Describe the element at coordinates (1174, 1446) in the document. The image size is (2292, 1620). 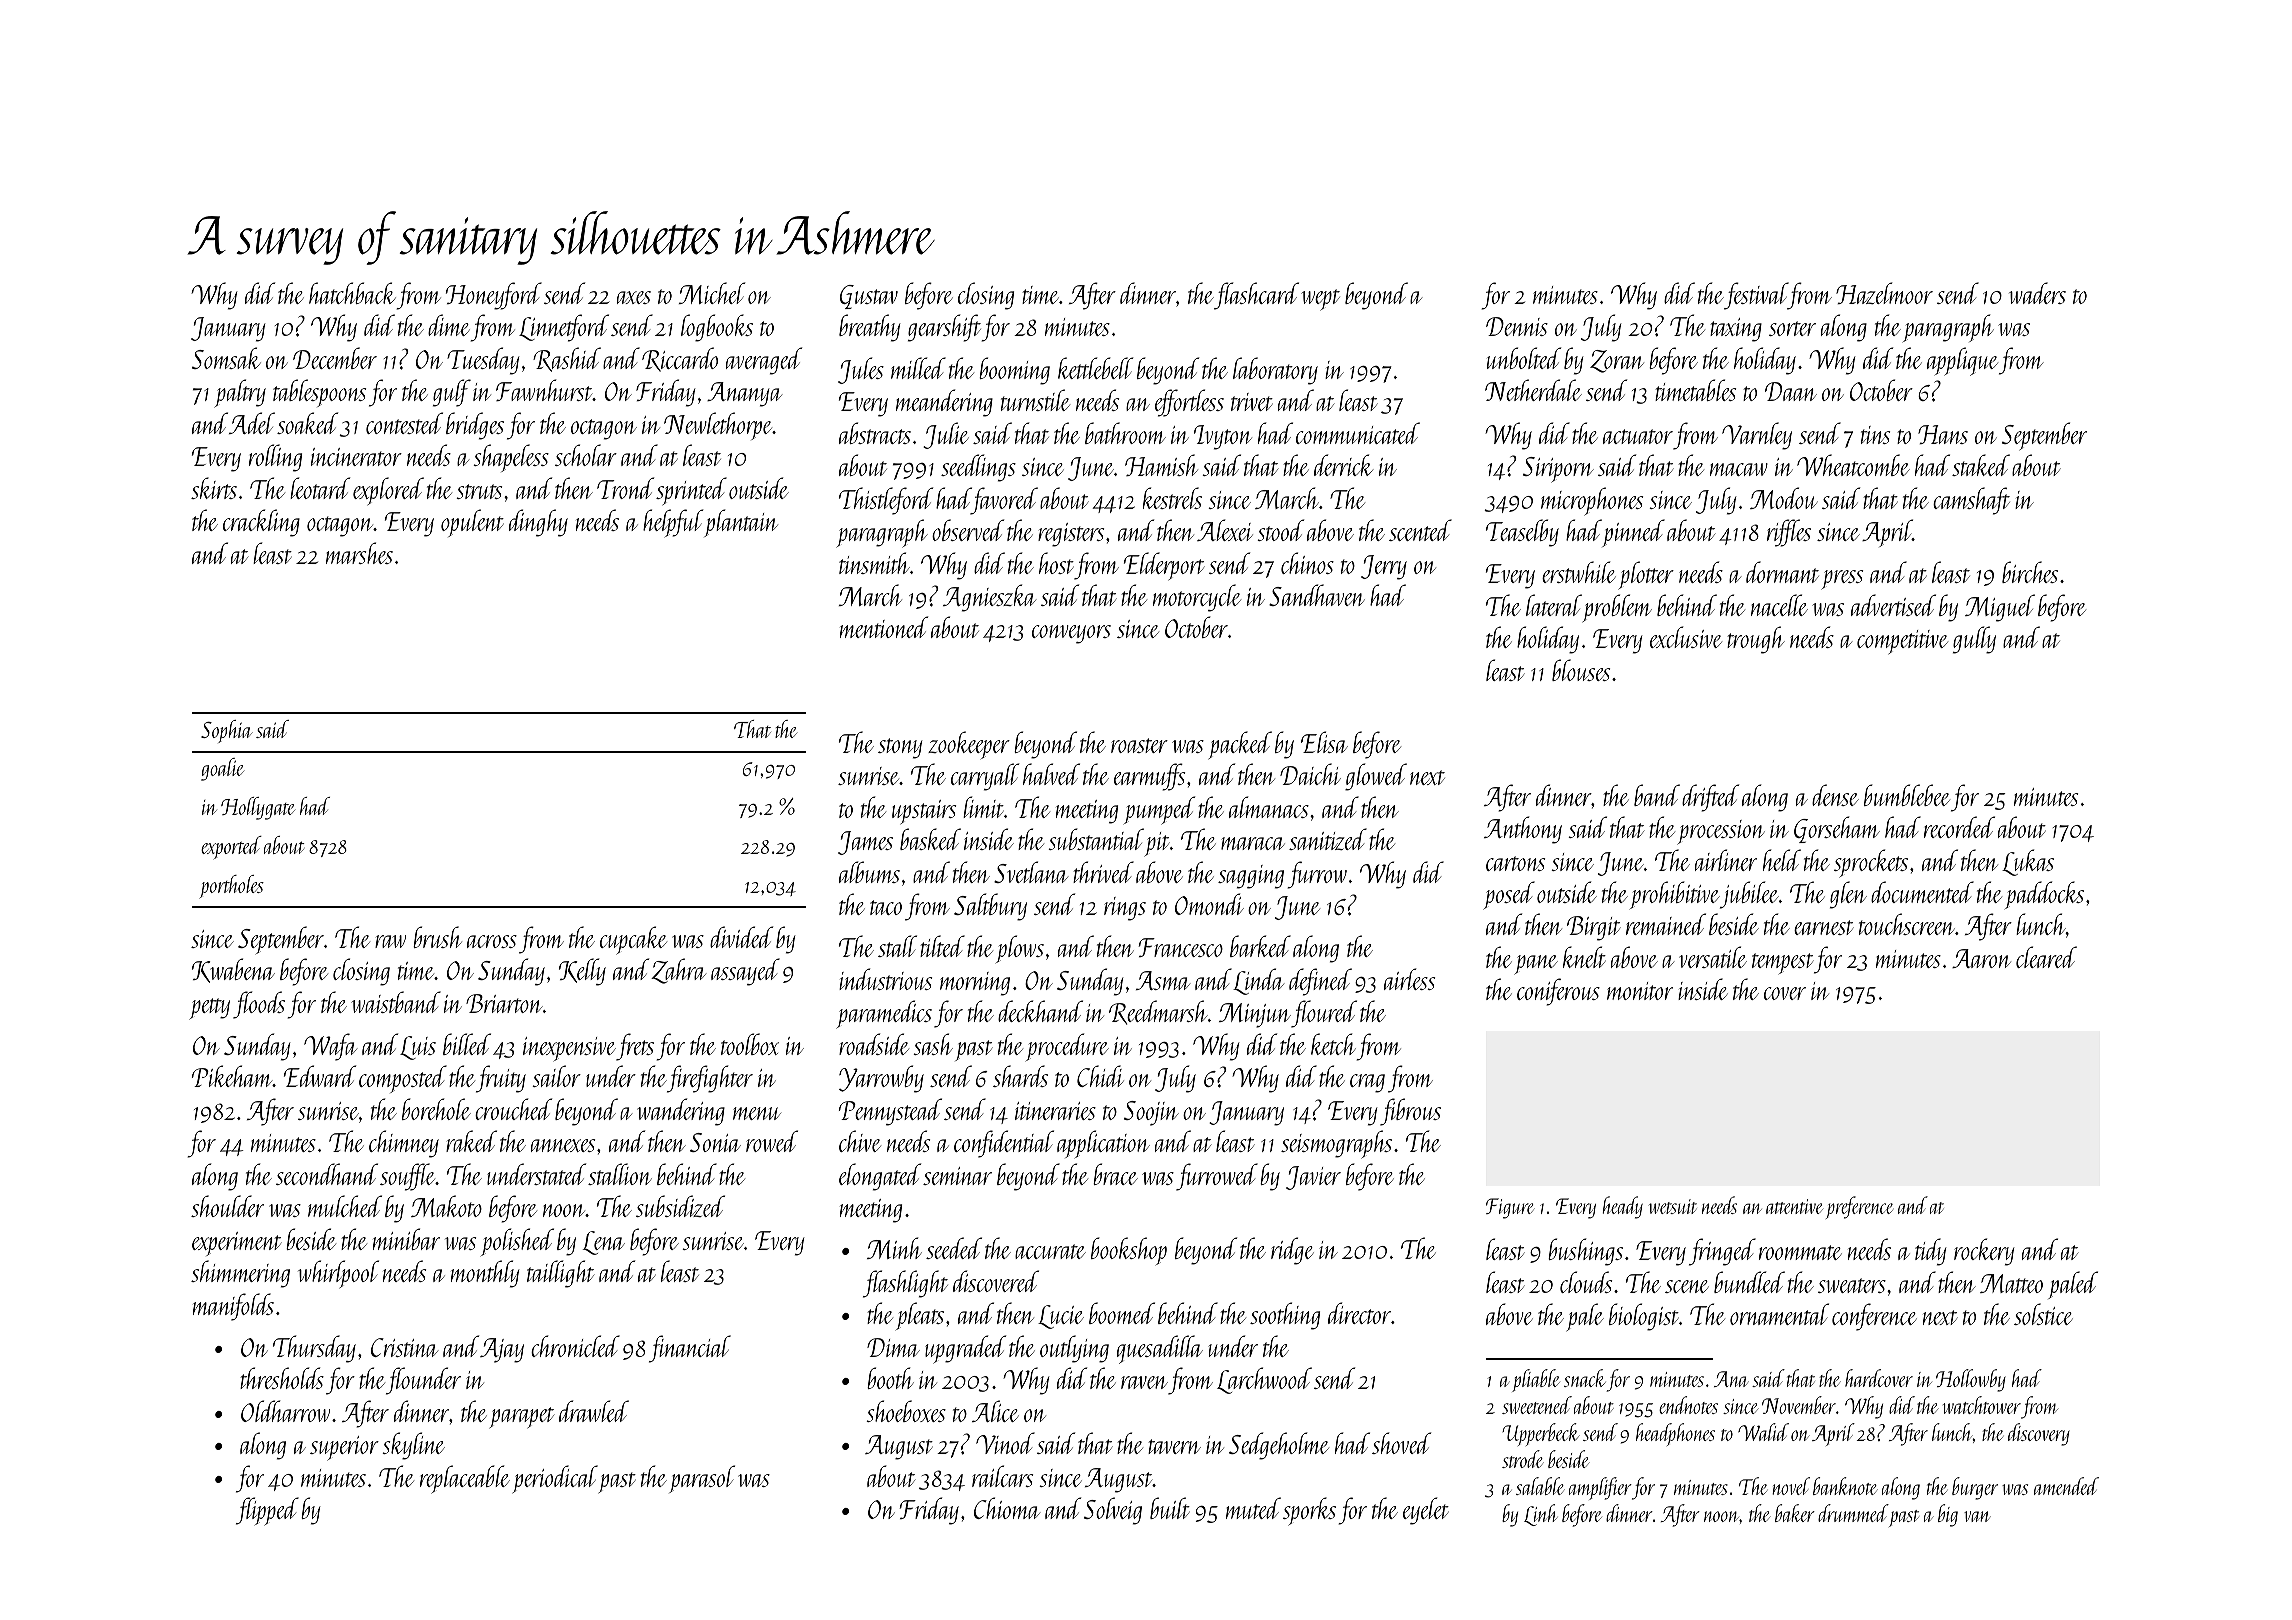
I see `tavern` at that location.
